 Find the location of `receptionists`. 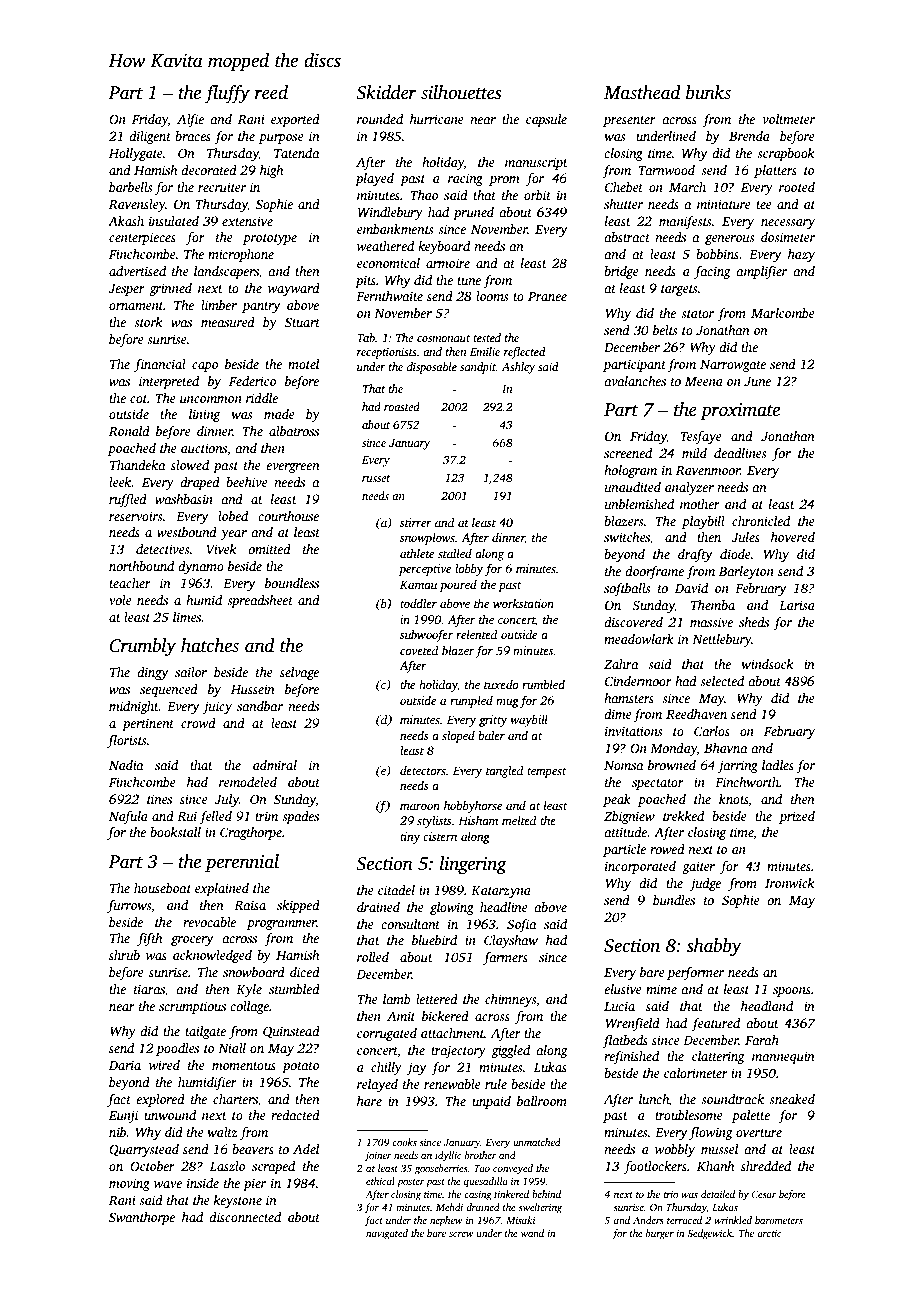

receptionists is located at coordinates (386, 353).
